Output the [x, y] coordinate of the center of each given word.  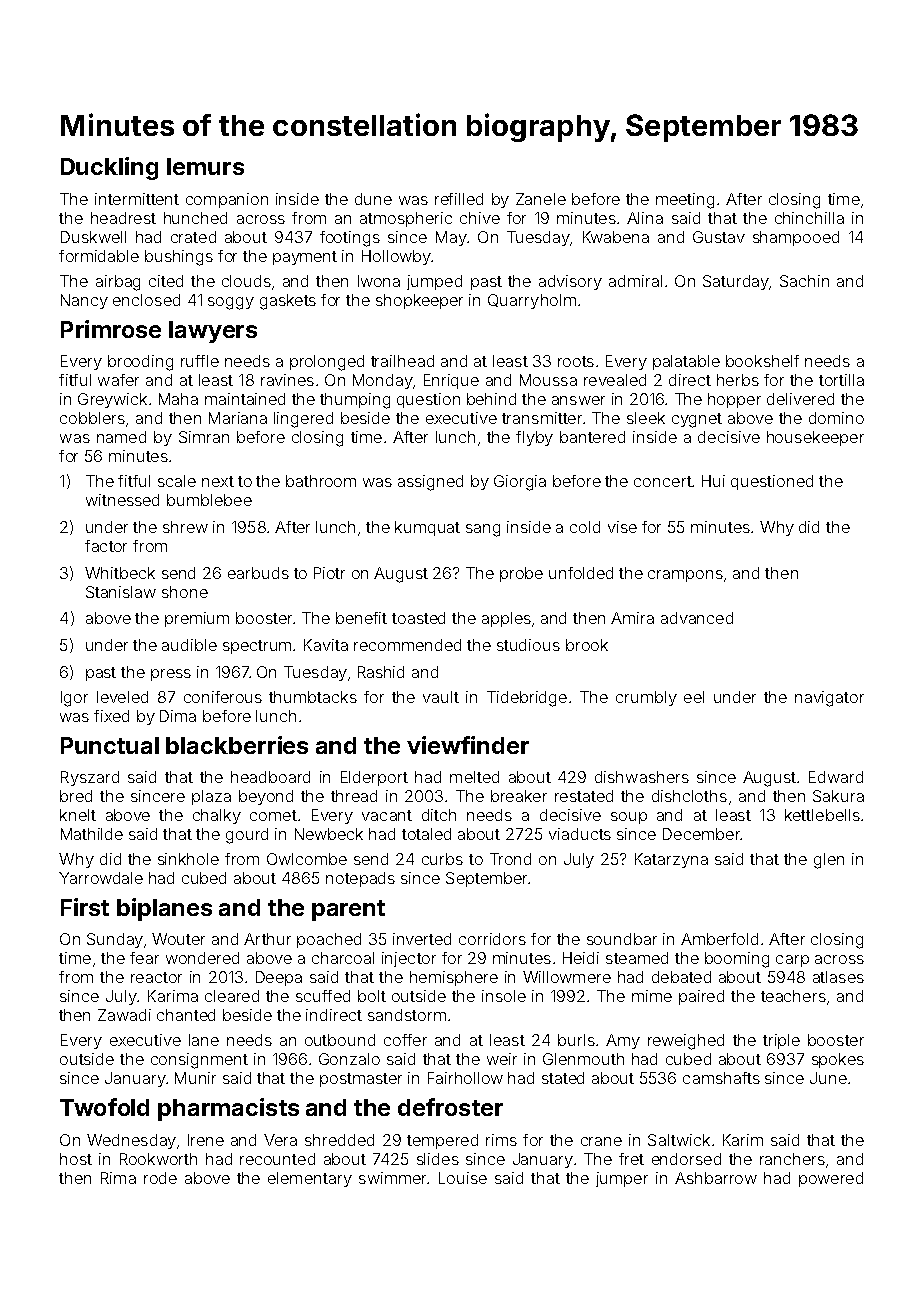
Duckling [109, 168]
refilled [459, 199]
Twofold [104, 1107]
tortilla [841, 380]
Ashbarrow [716, 1178]
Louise [463, 1178]
